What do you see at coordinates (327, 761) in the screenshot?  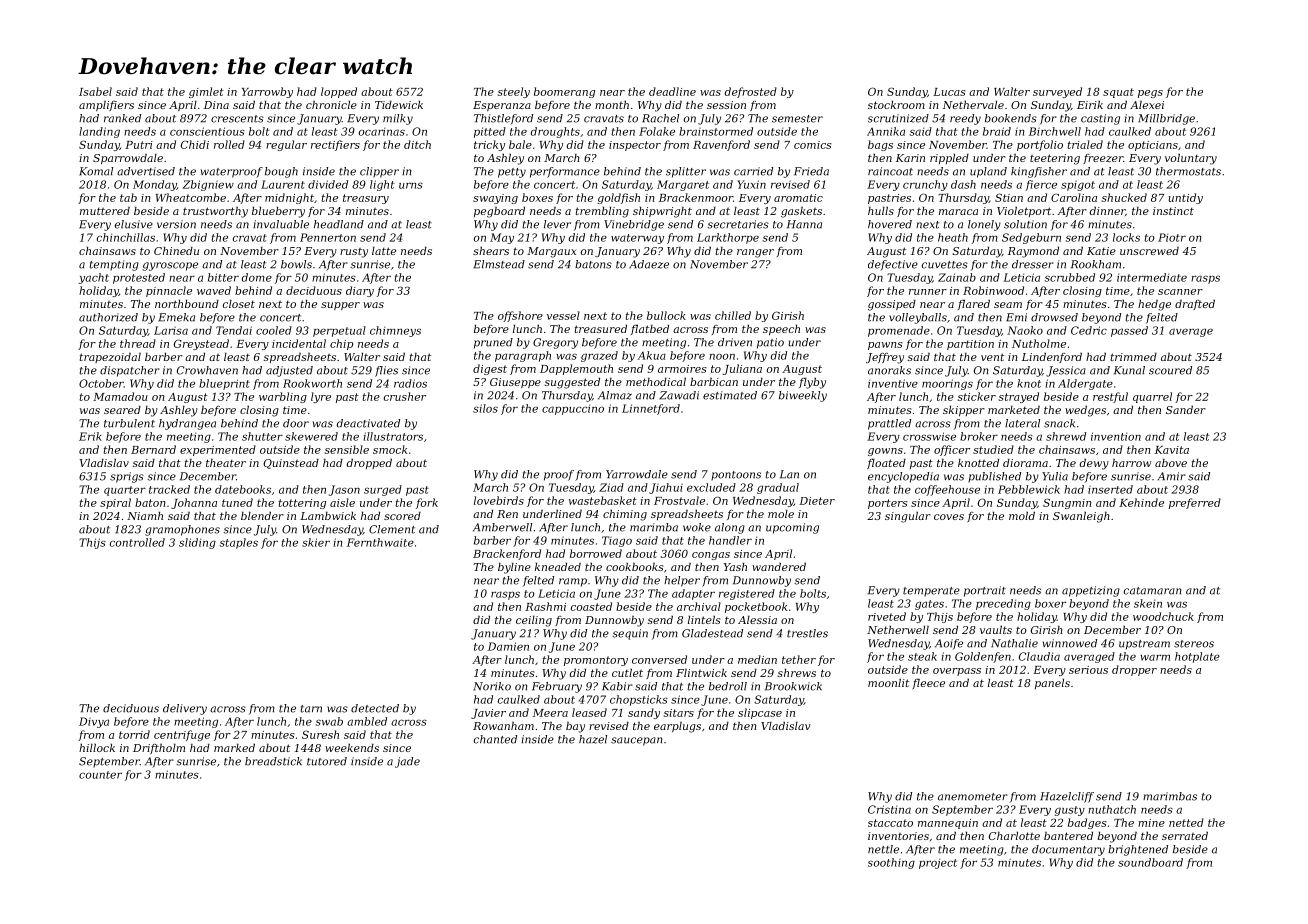 I see `tutored` at bounding box center [327, 761].
